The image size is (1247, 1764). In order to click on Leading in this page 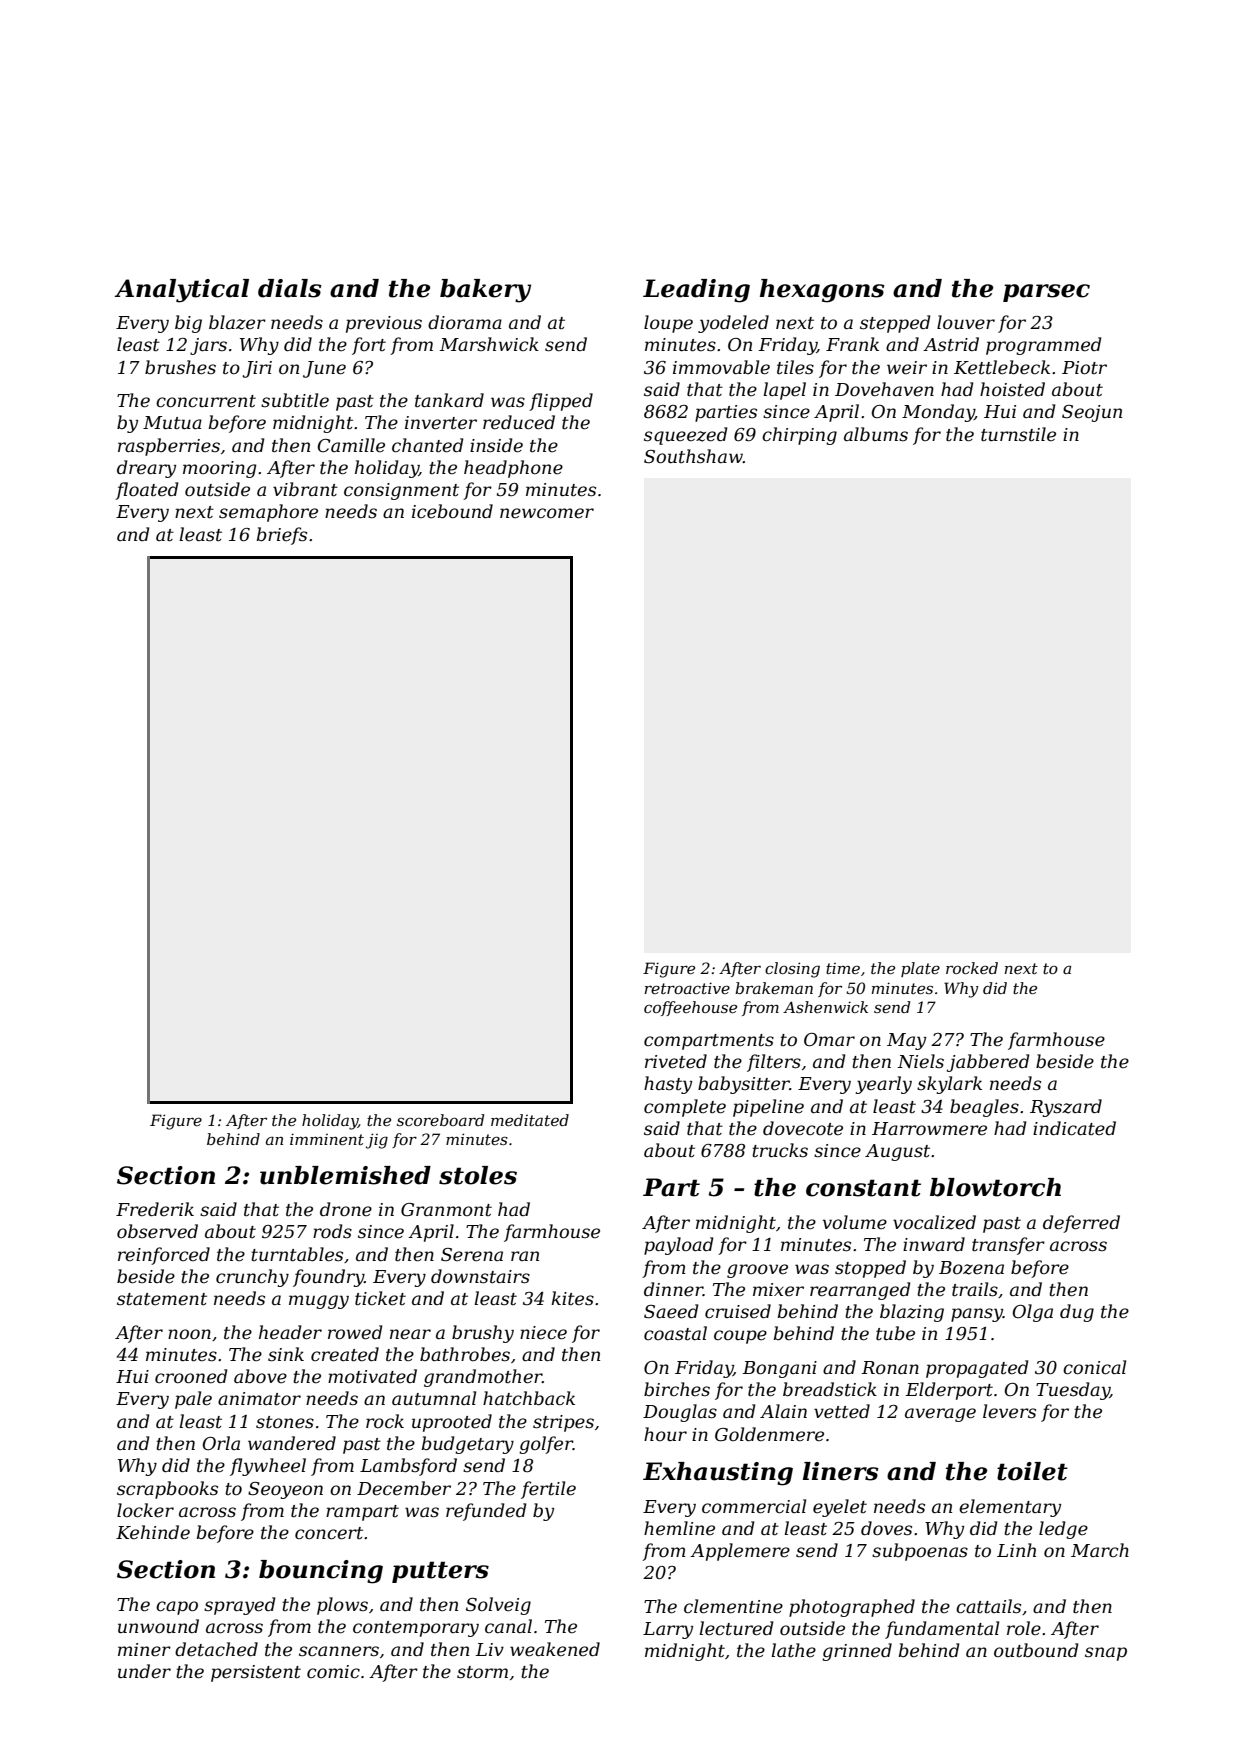, I will do `click(696, 291)`.
